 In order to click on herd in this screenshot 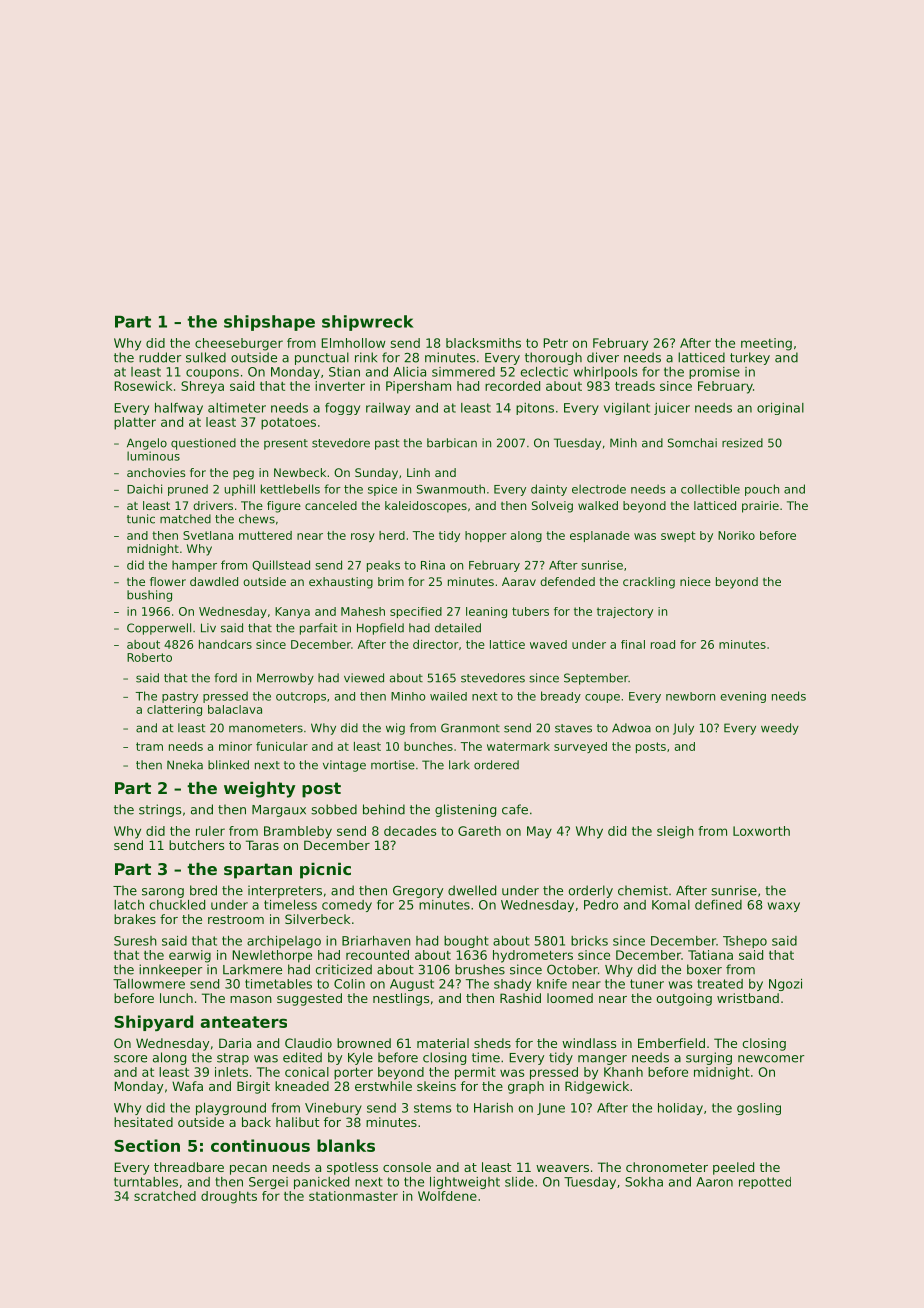, I will do `click(392, 535)`.
